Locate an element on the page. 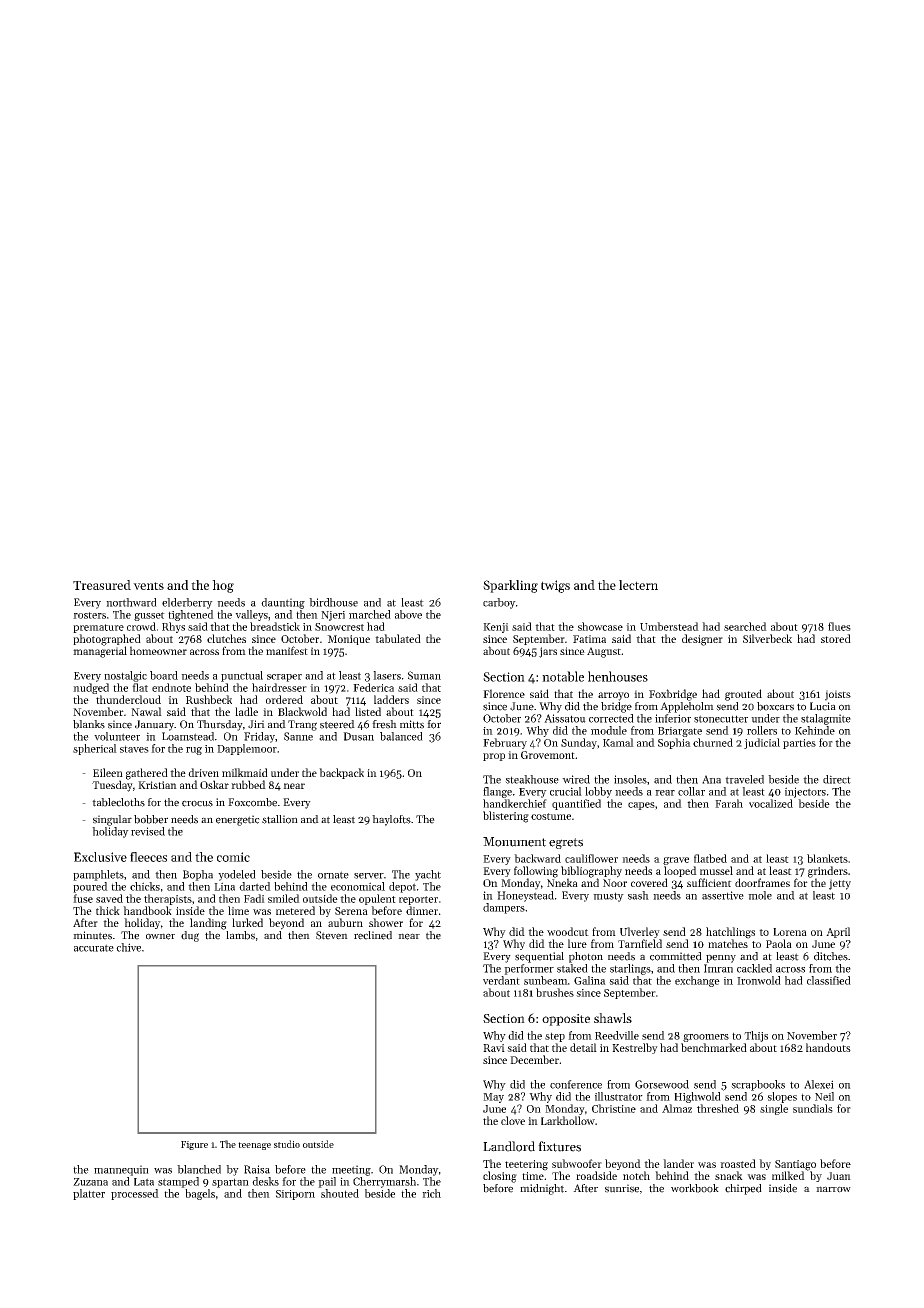 The height and width of the document is (1308, 924). performer is located at coordinates (529, 969).
